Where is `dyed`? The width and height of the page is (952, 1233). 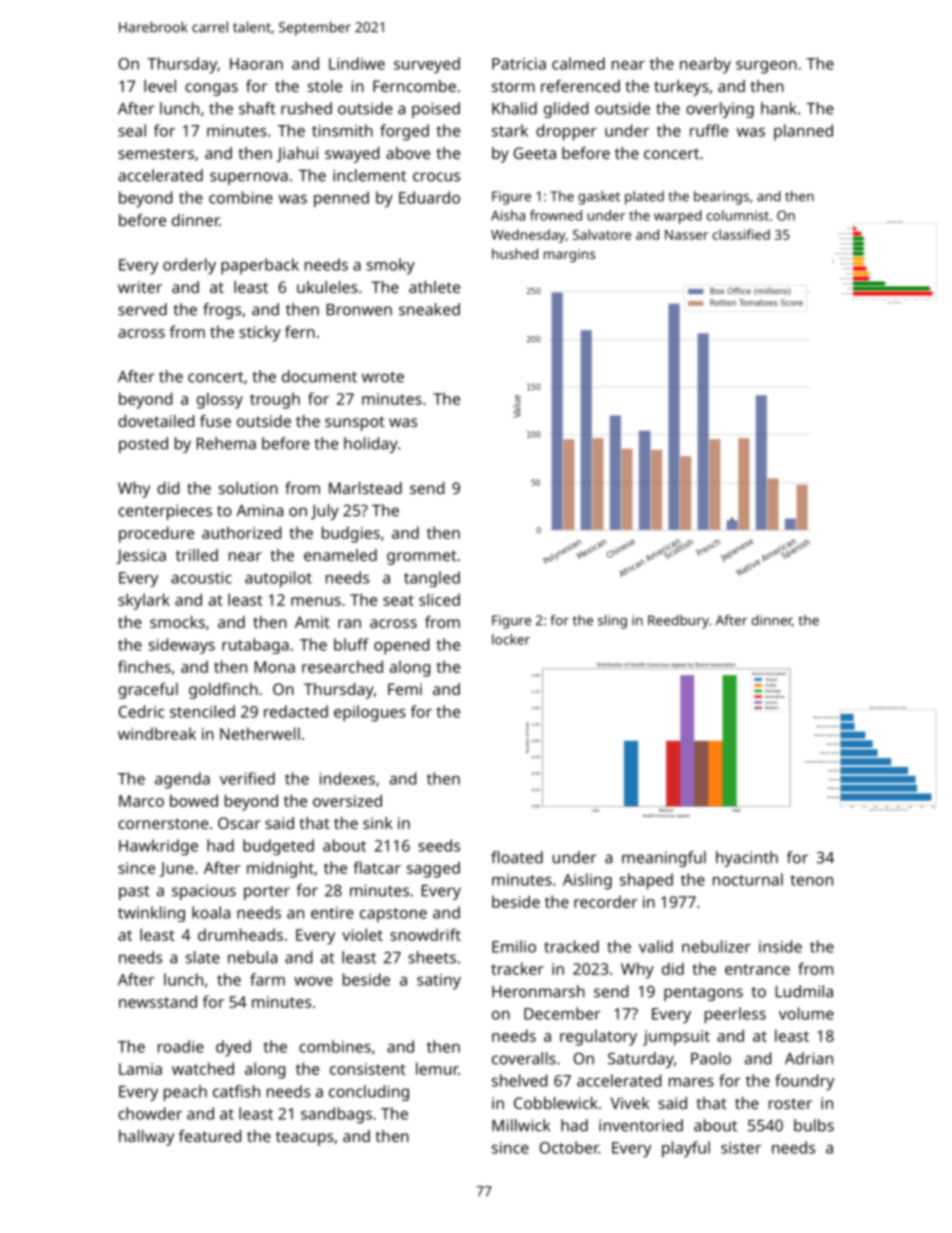
dyed is located at coordinates (233, 1048).
